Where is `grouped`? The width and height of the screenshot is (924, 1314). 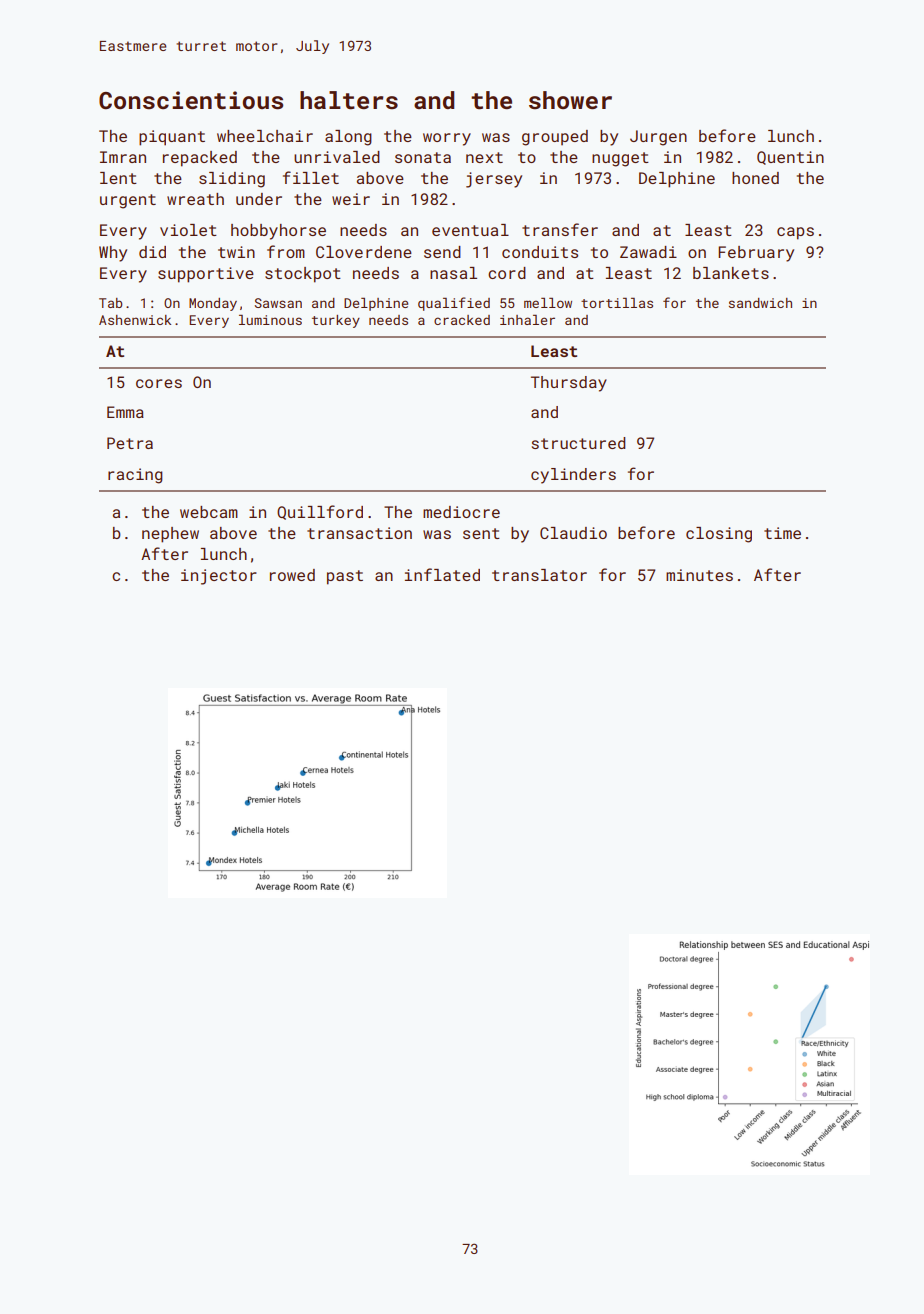 grouped is located at coordinates (555, 138).
